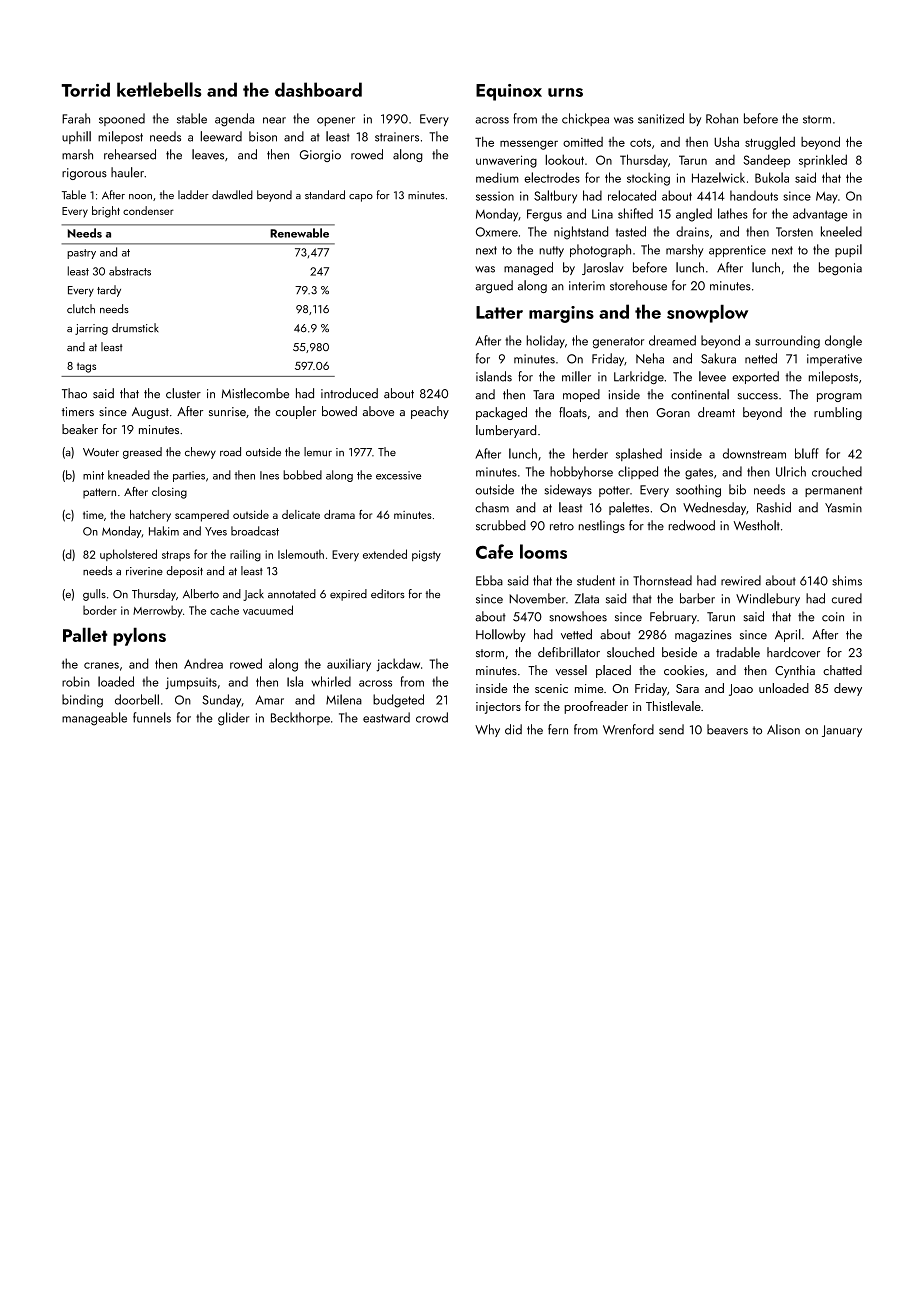  What do you see at coordinates (837, 471) in the document?
I see `crouched` at bounding box center [837, 471].
